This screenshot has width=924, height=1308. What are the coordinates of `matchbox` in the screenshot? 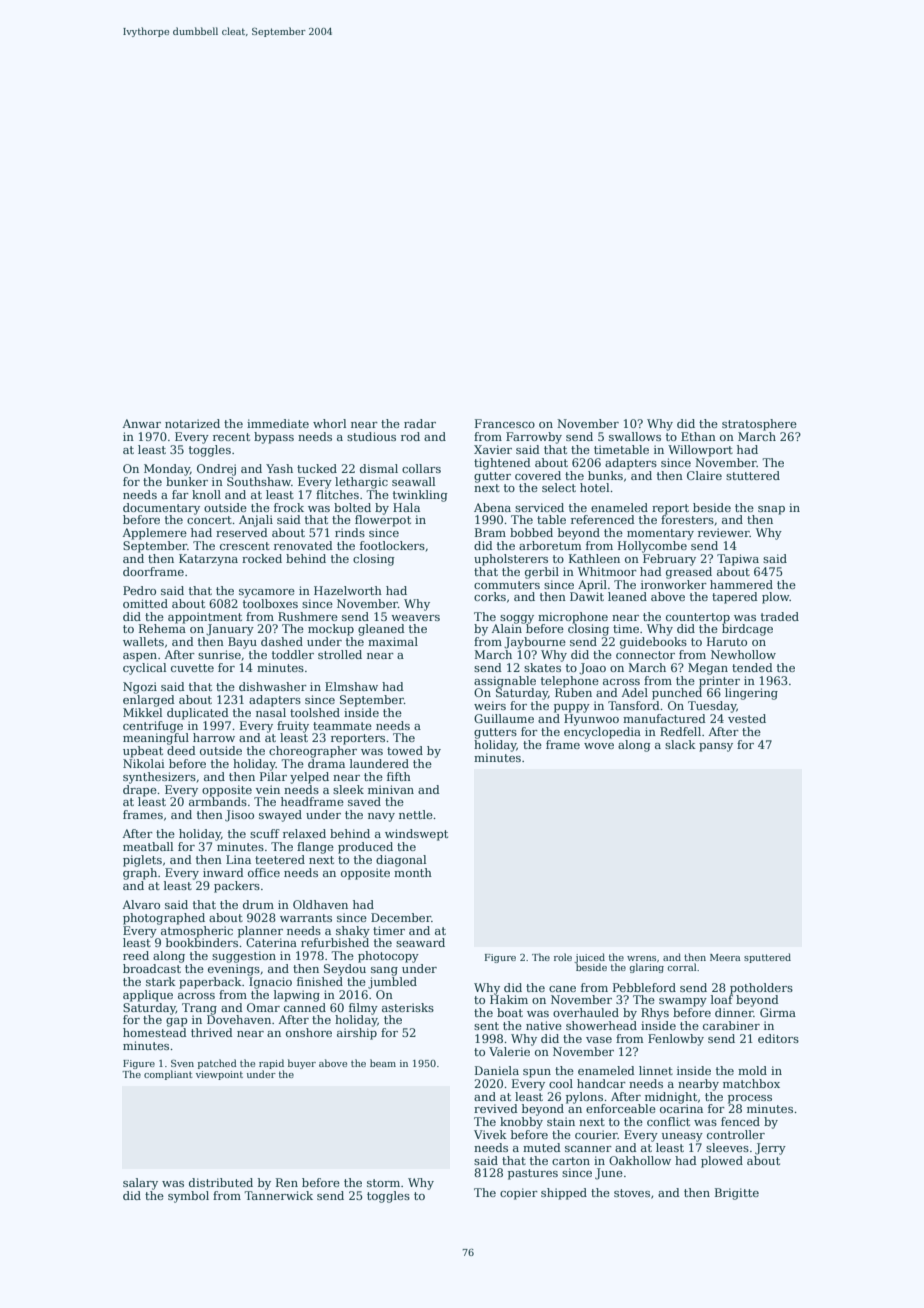 It's located at (751, 1083).
